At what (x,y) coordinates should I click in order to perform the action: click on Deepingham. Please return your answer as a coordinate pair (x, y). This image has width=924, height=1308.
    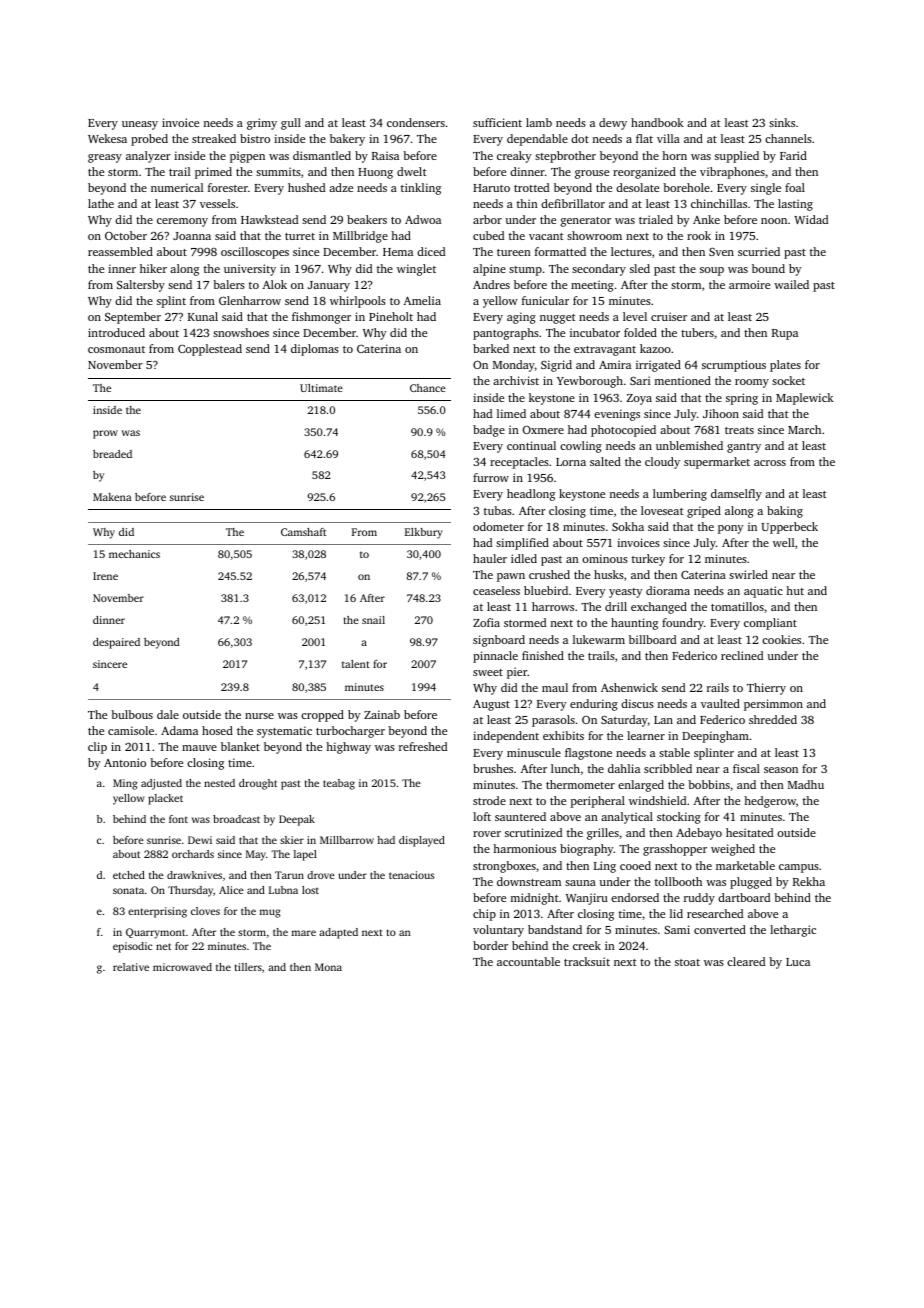
    Looking at the image, I should click on (715, 737).
